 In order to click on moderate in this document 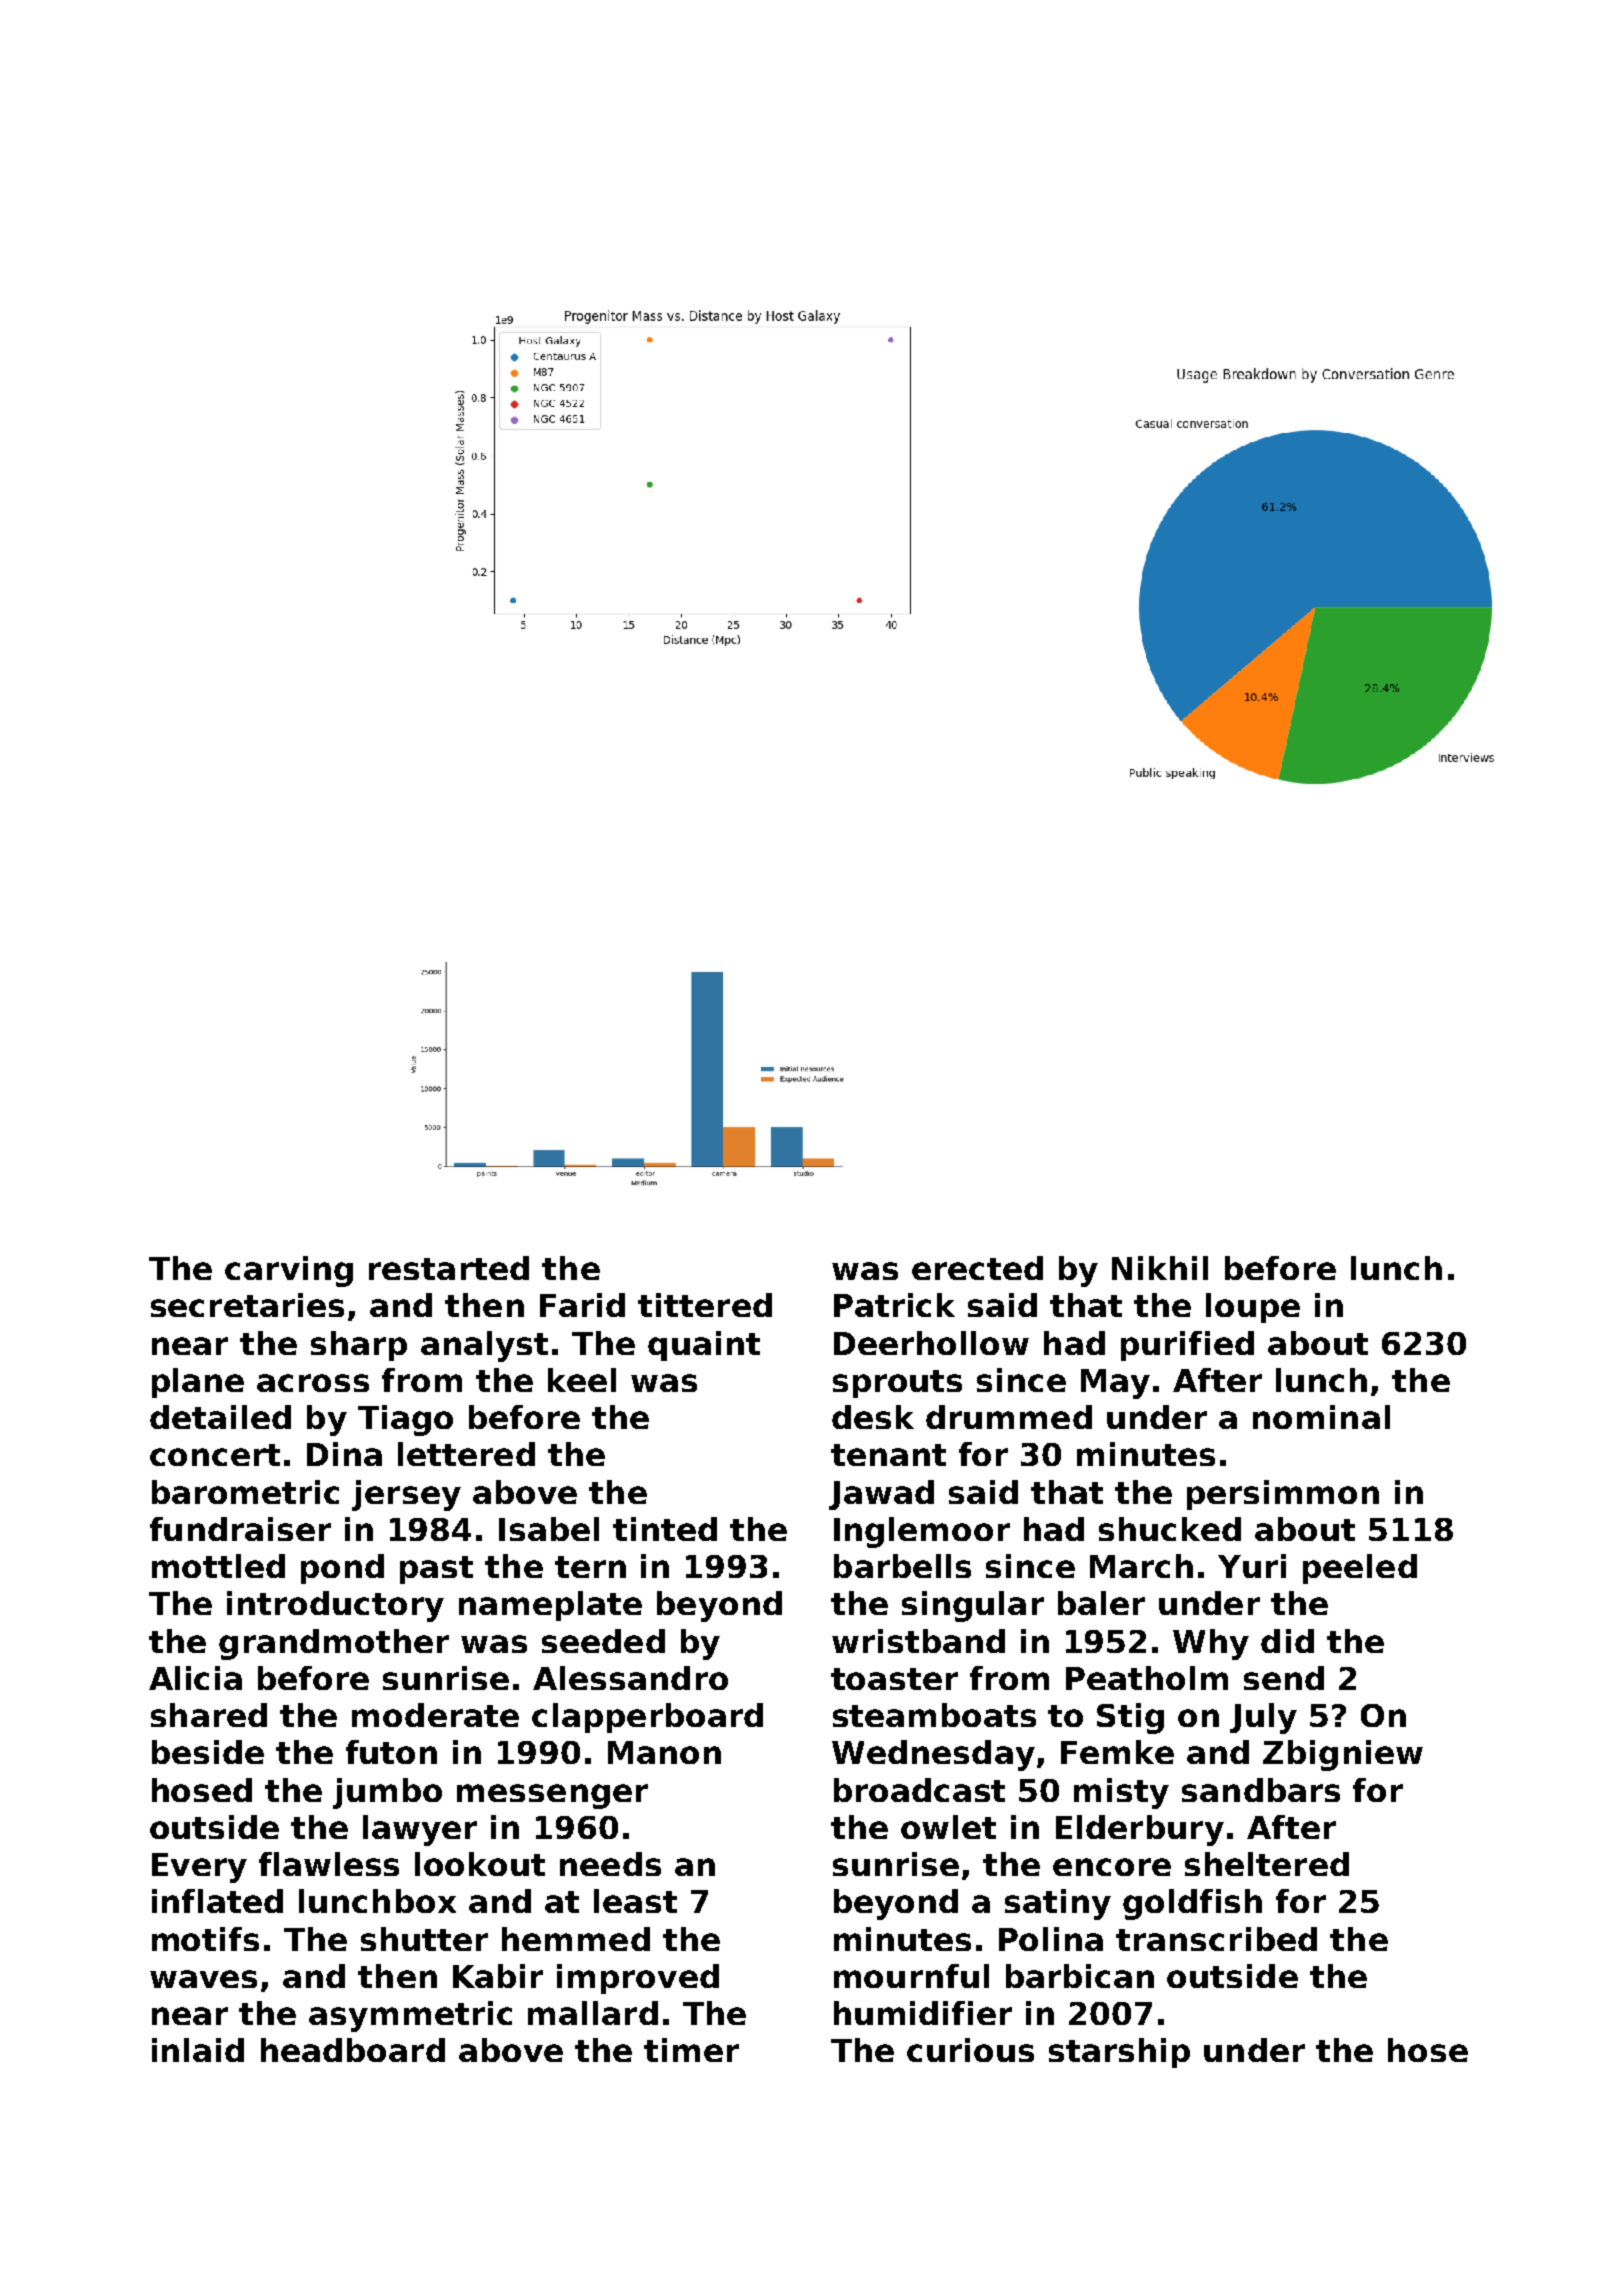, I will do `click(435, 1715)`.
